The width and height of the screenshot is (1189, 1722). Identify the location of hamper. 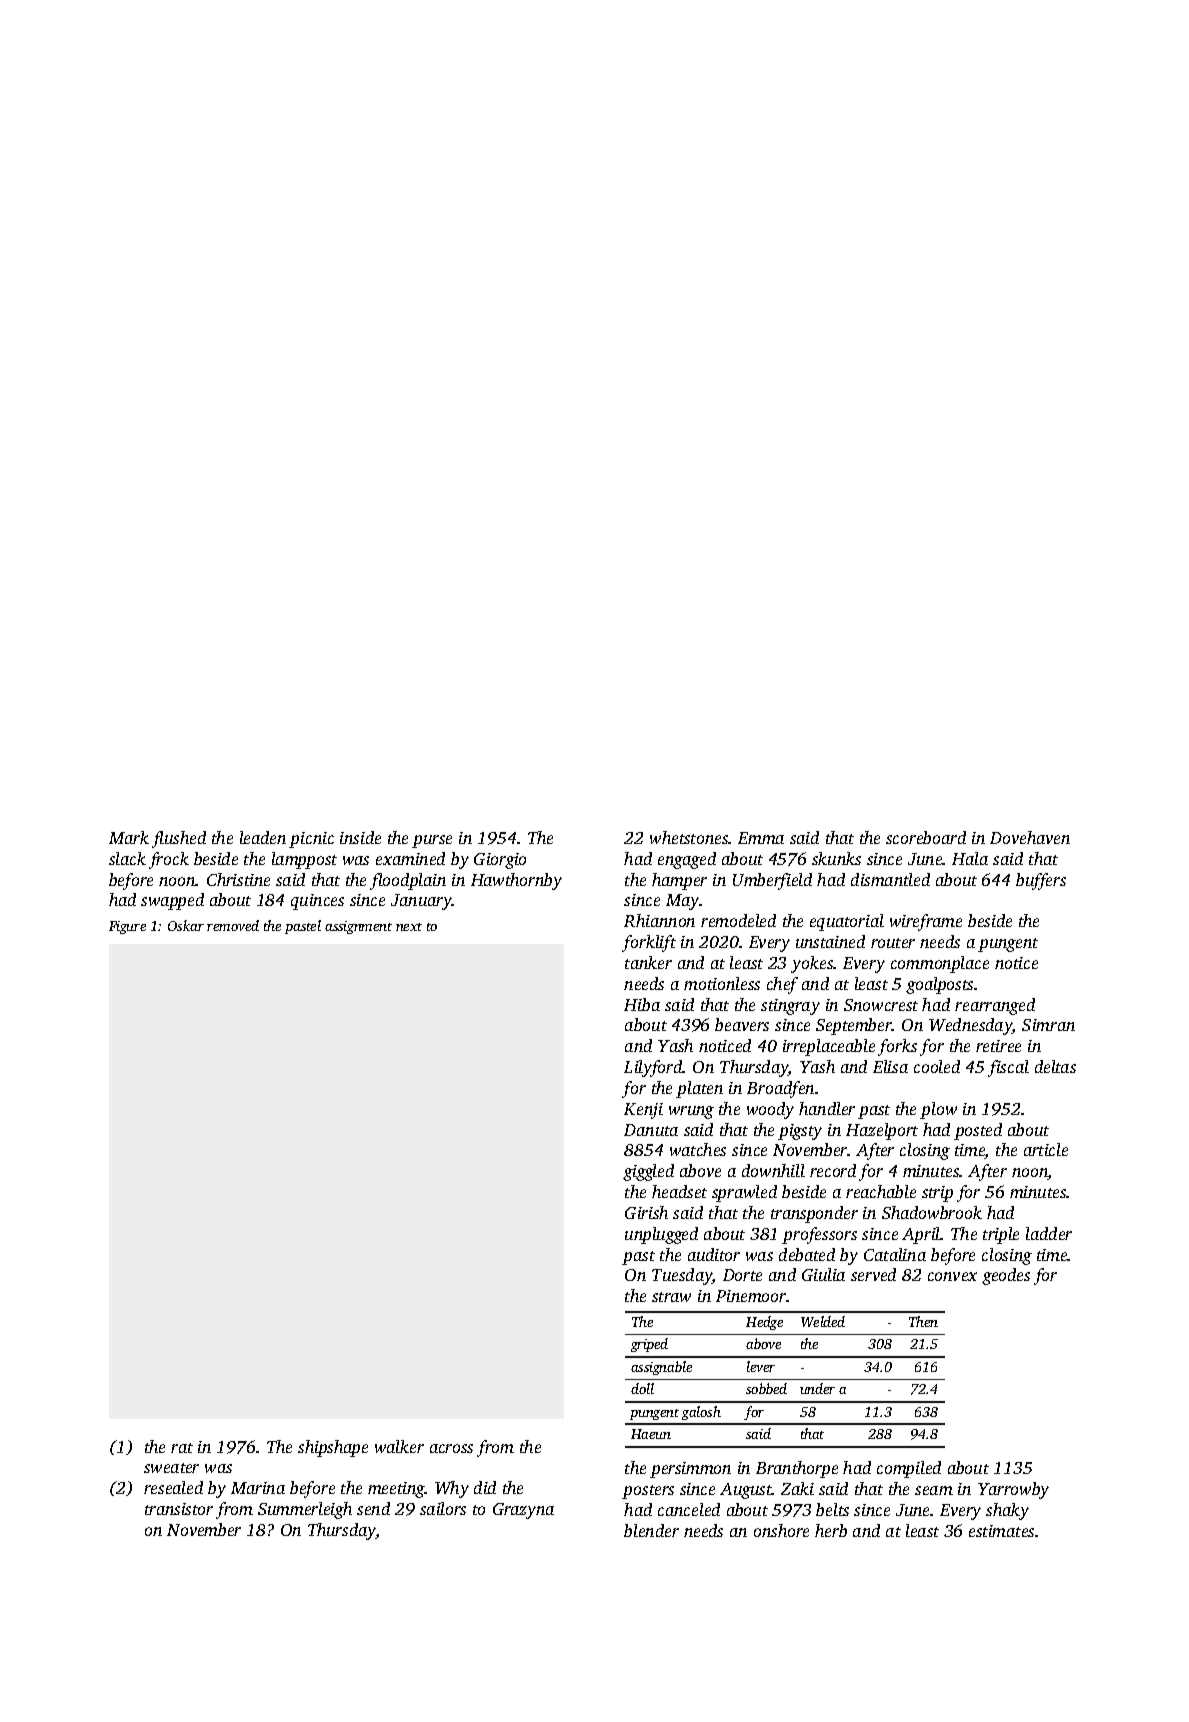
(679, 881).
